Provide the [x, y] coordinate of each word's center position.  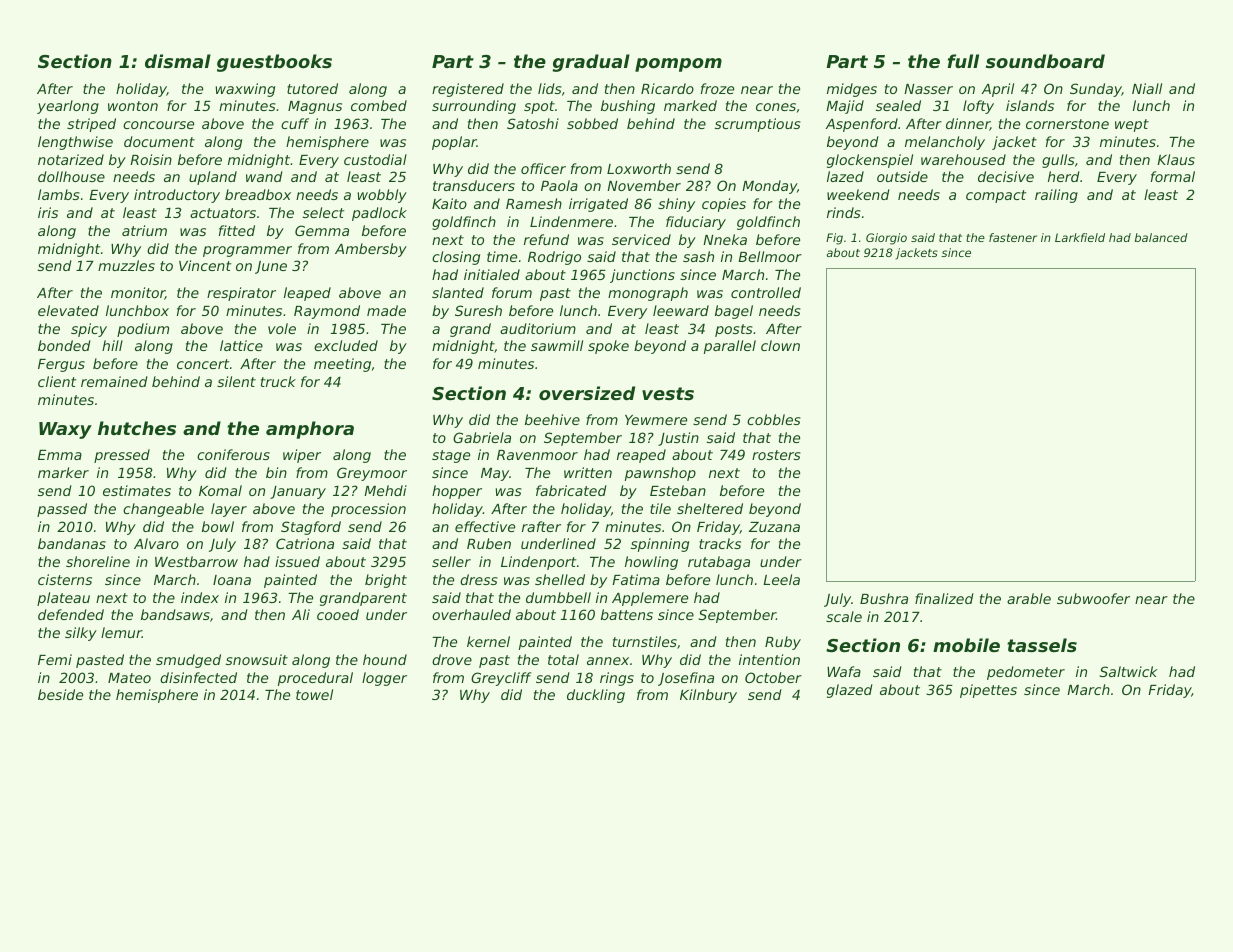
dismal [178, 61]
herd [1063, 176]
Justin [678, 439]
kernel [488, 641]
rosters [776, 455]
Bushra [884, 598]
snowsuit [257, 659]
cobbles [773, 419]
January [298, 492]
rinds [843, 212]
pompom [678, 65]
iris [48, 212]
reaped [641, 456]
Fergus [61, 365]
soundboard [1045, 61]
